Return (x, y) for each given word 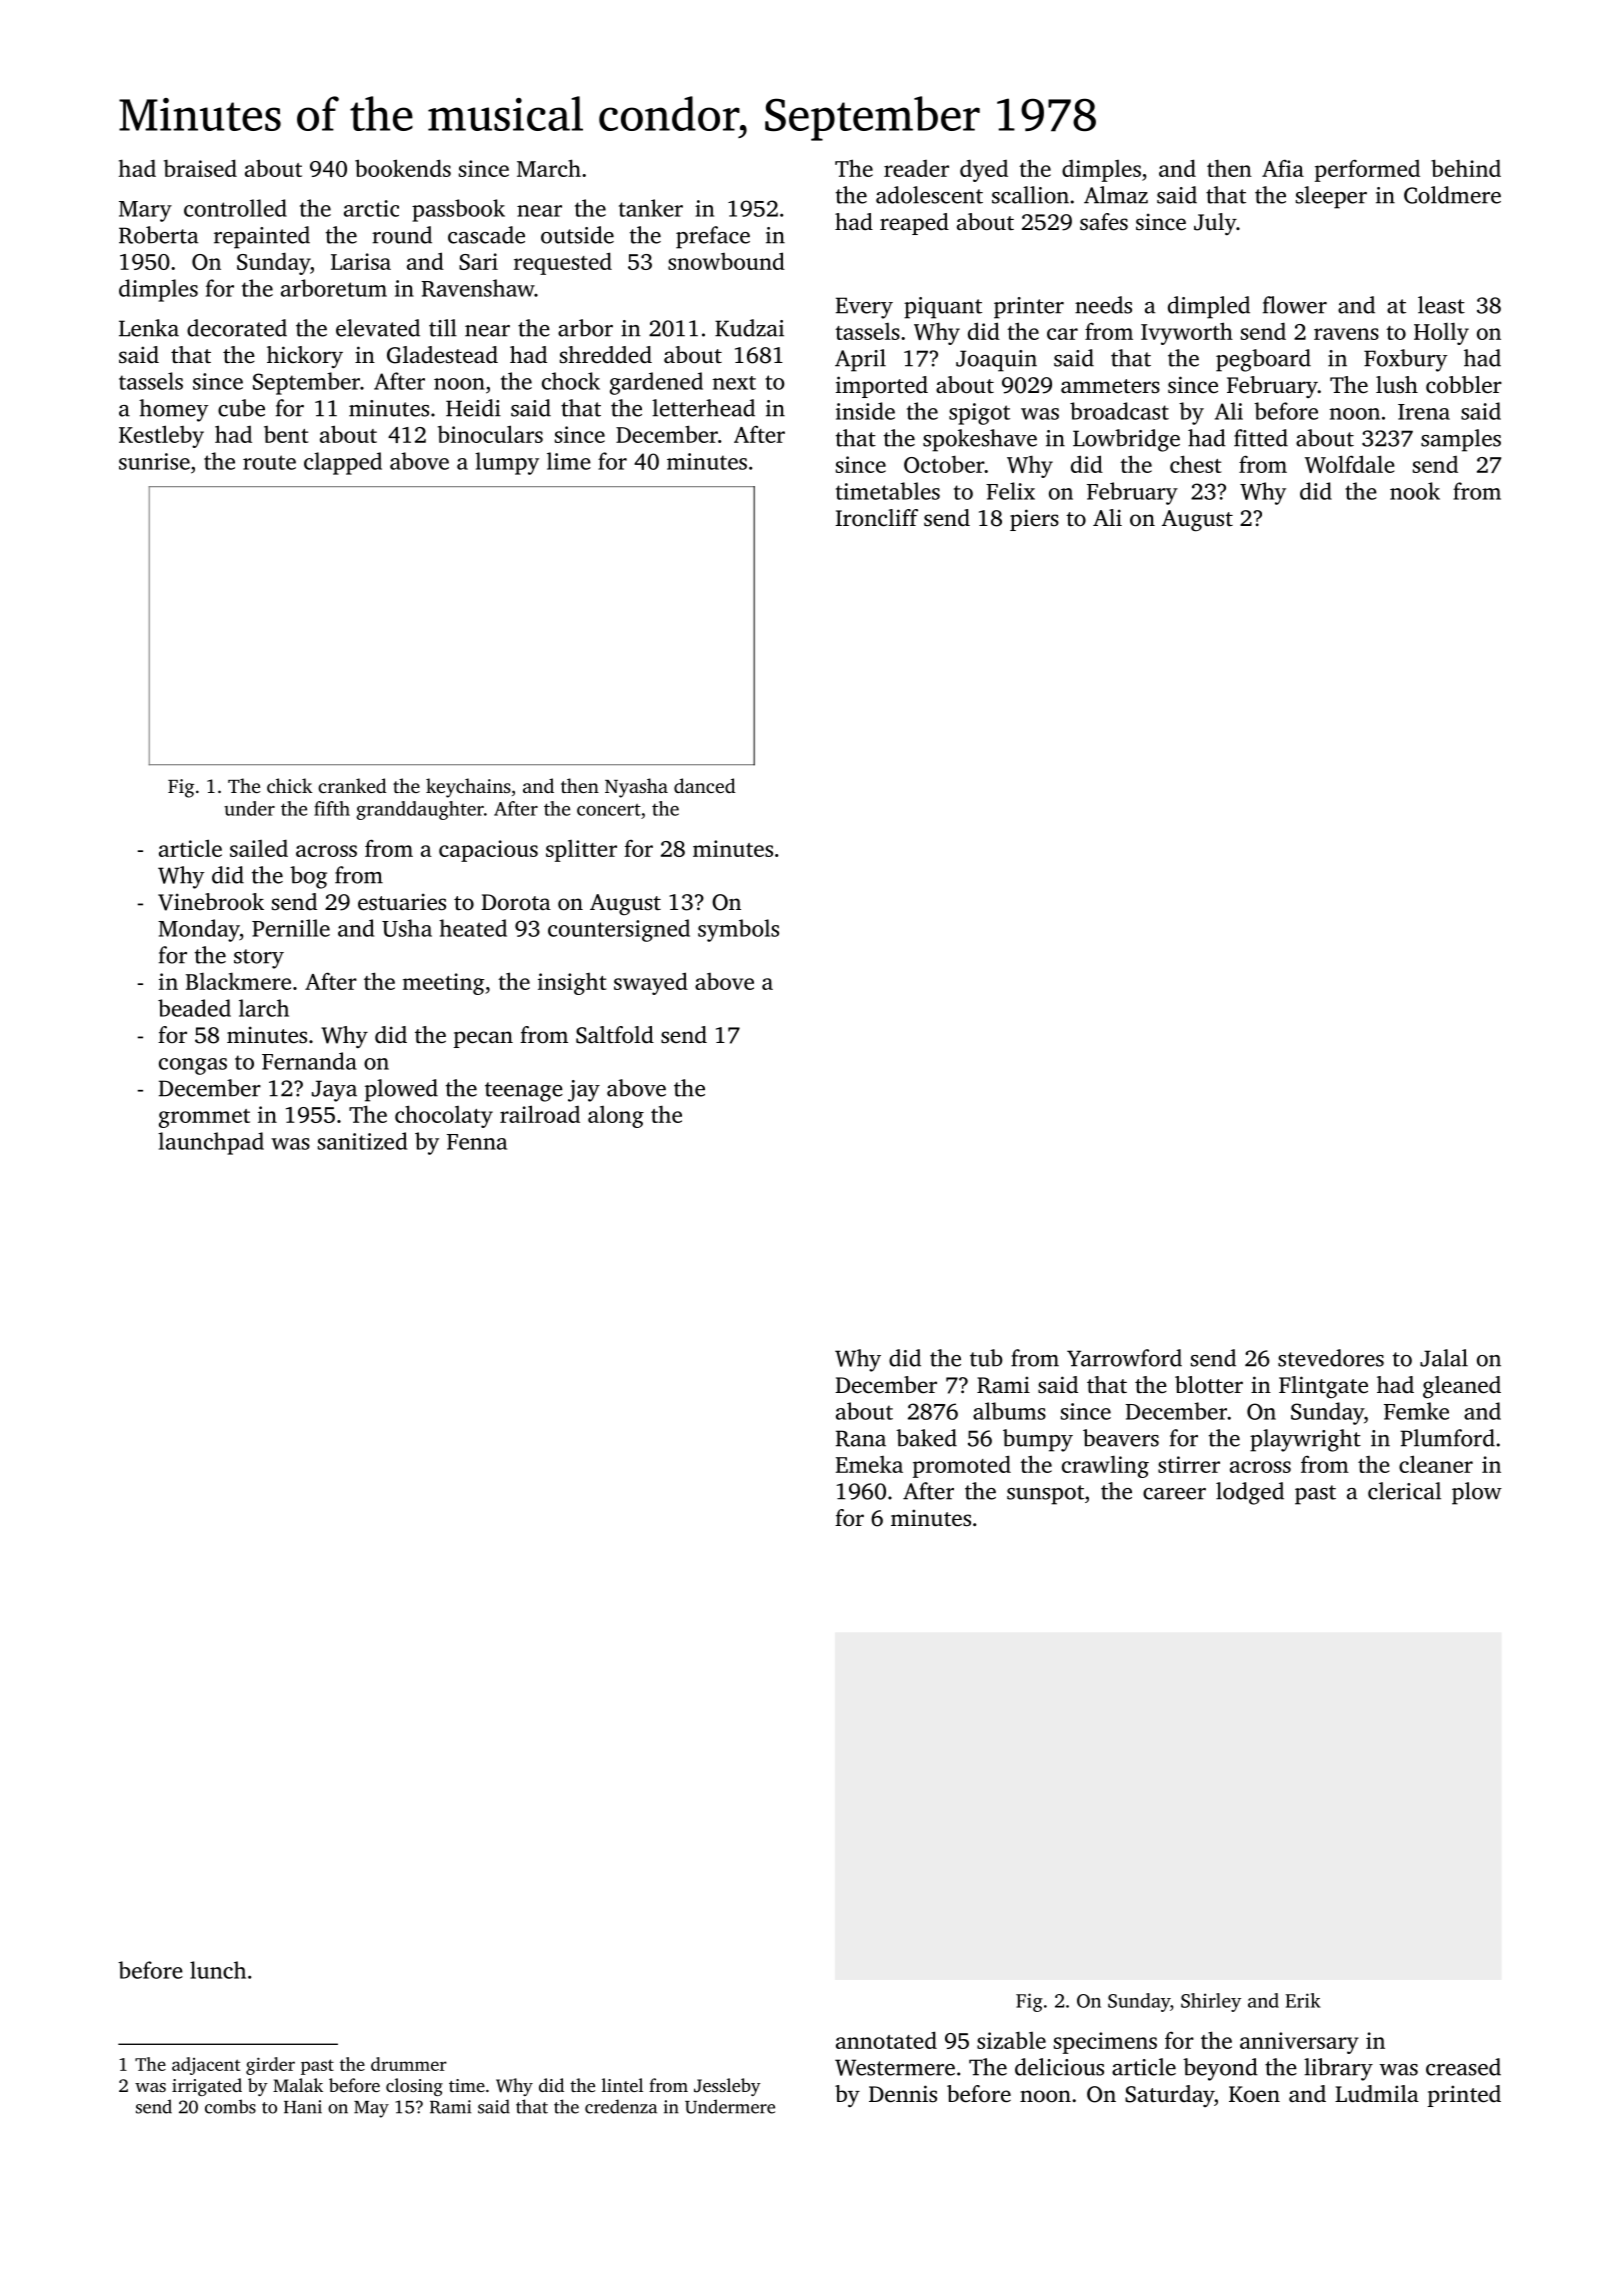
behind (1466, 168)
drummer (409, 2064)
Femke (1416, 1411)
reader (916, 168)
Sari (478, 261)
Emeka (869, 1464)
